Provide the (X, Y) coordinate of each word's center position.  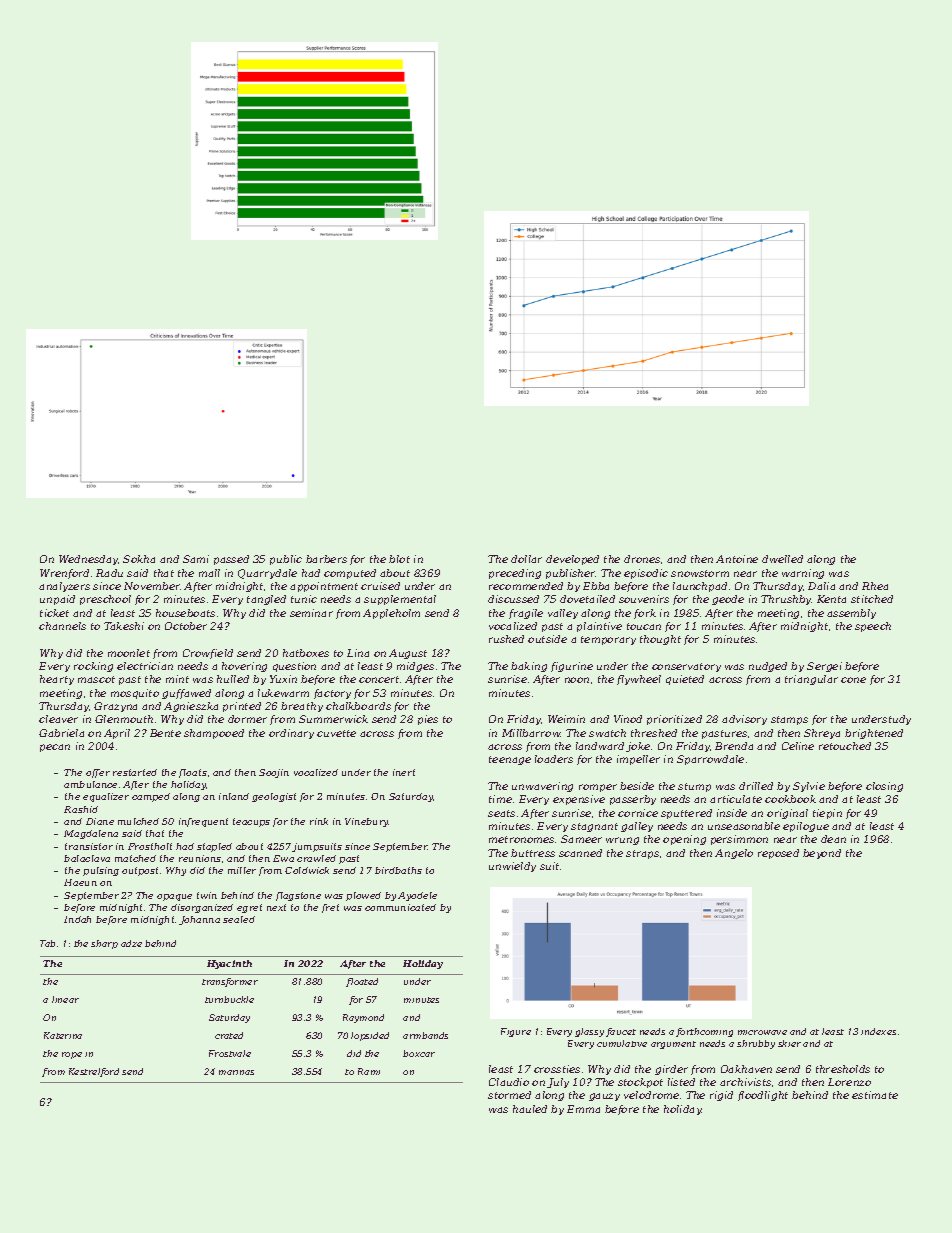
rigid (721, 1096)
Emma (583, 1109)
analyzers (64, 587)
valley (563, 614)
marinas (236, 1072)
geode (728, 600)
